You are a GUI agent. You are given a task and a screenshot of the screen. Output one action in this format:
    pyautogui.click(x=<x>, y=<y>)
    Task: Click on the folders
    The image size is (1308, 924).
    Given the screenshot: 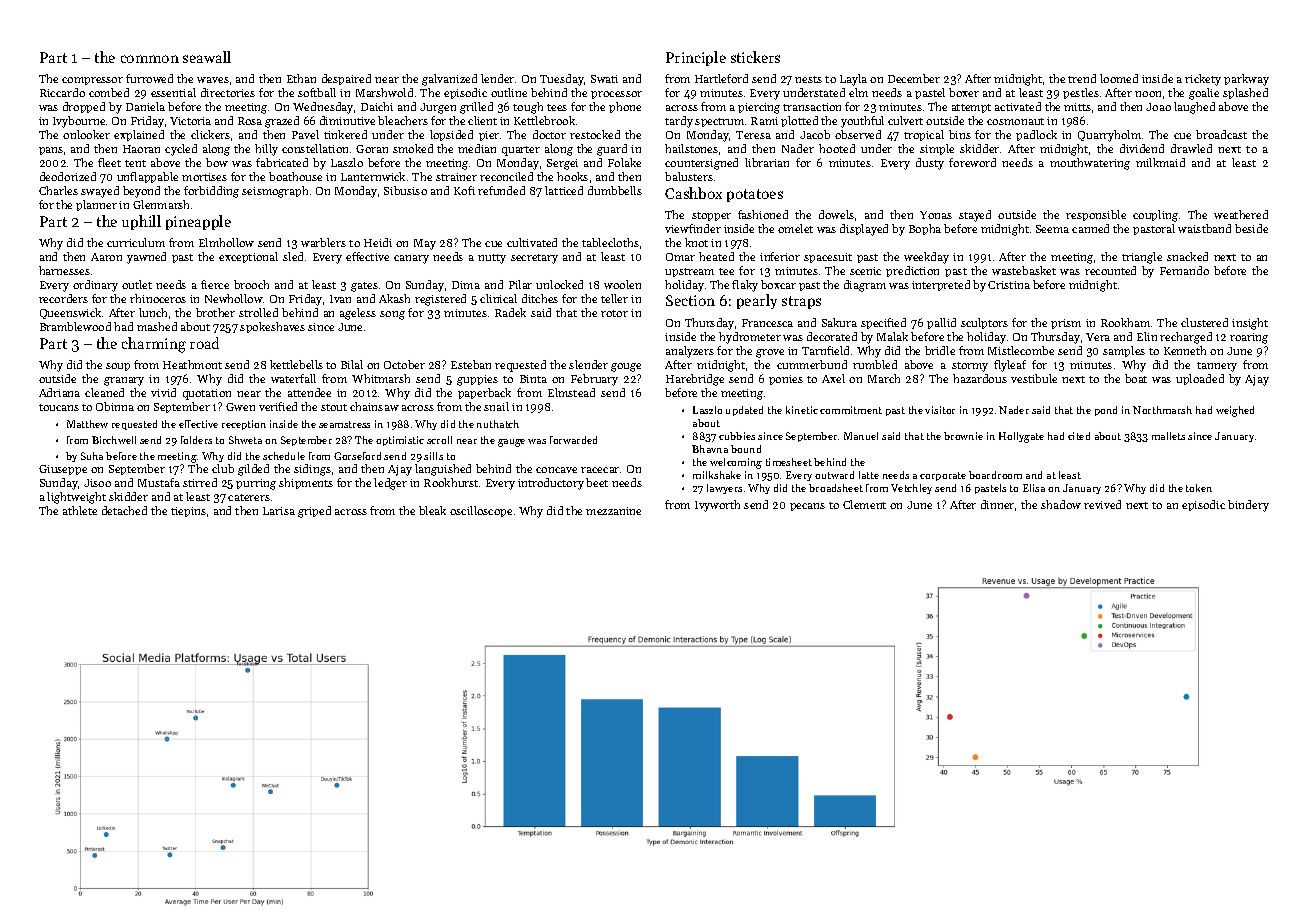 What is the action you would take?
    pyautogui.click(x=196, y=440)
